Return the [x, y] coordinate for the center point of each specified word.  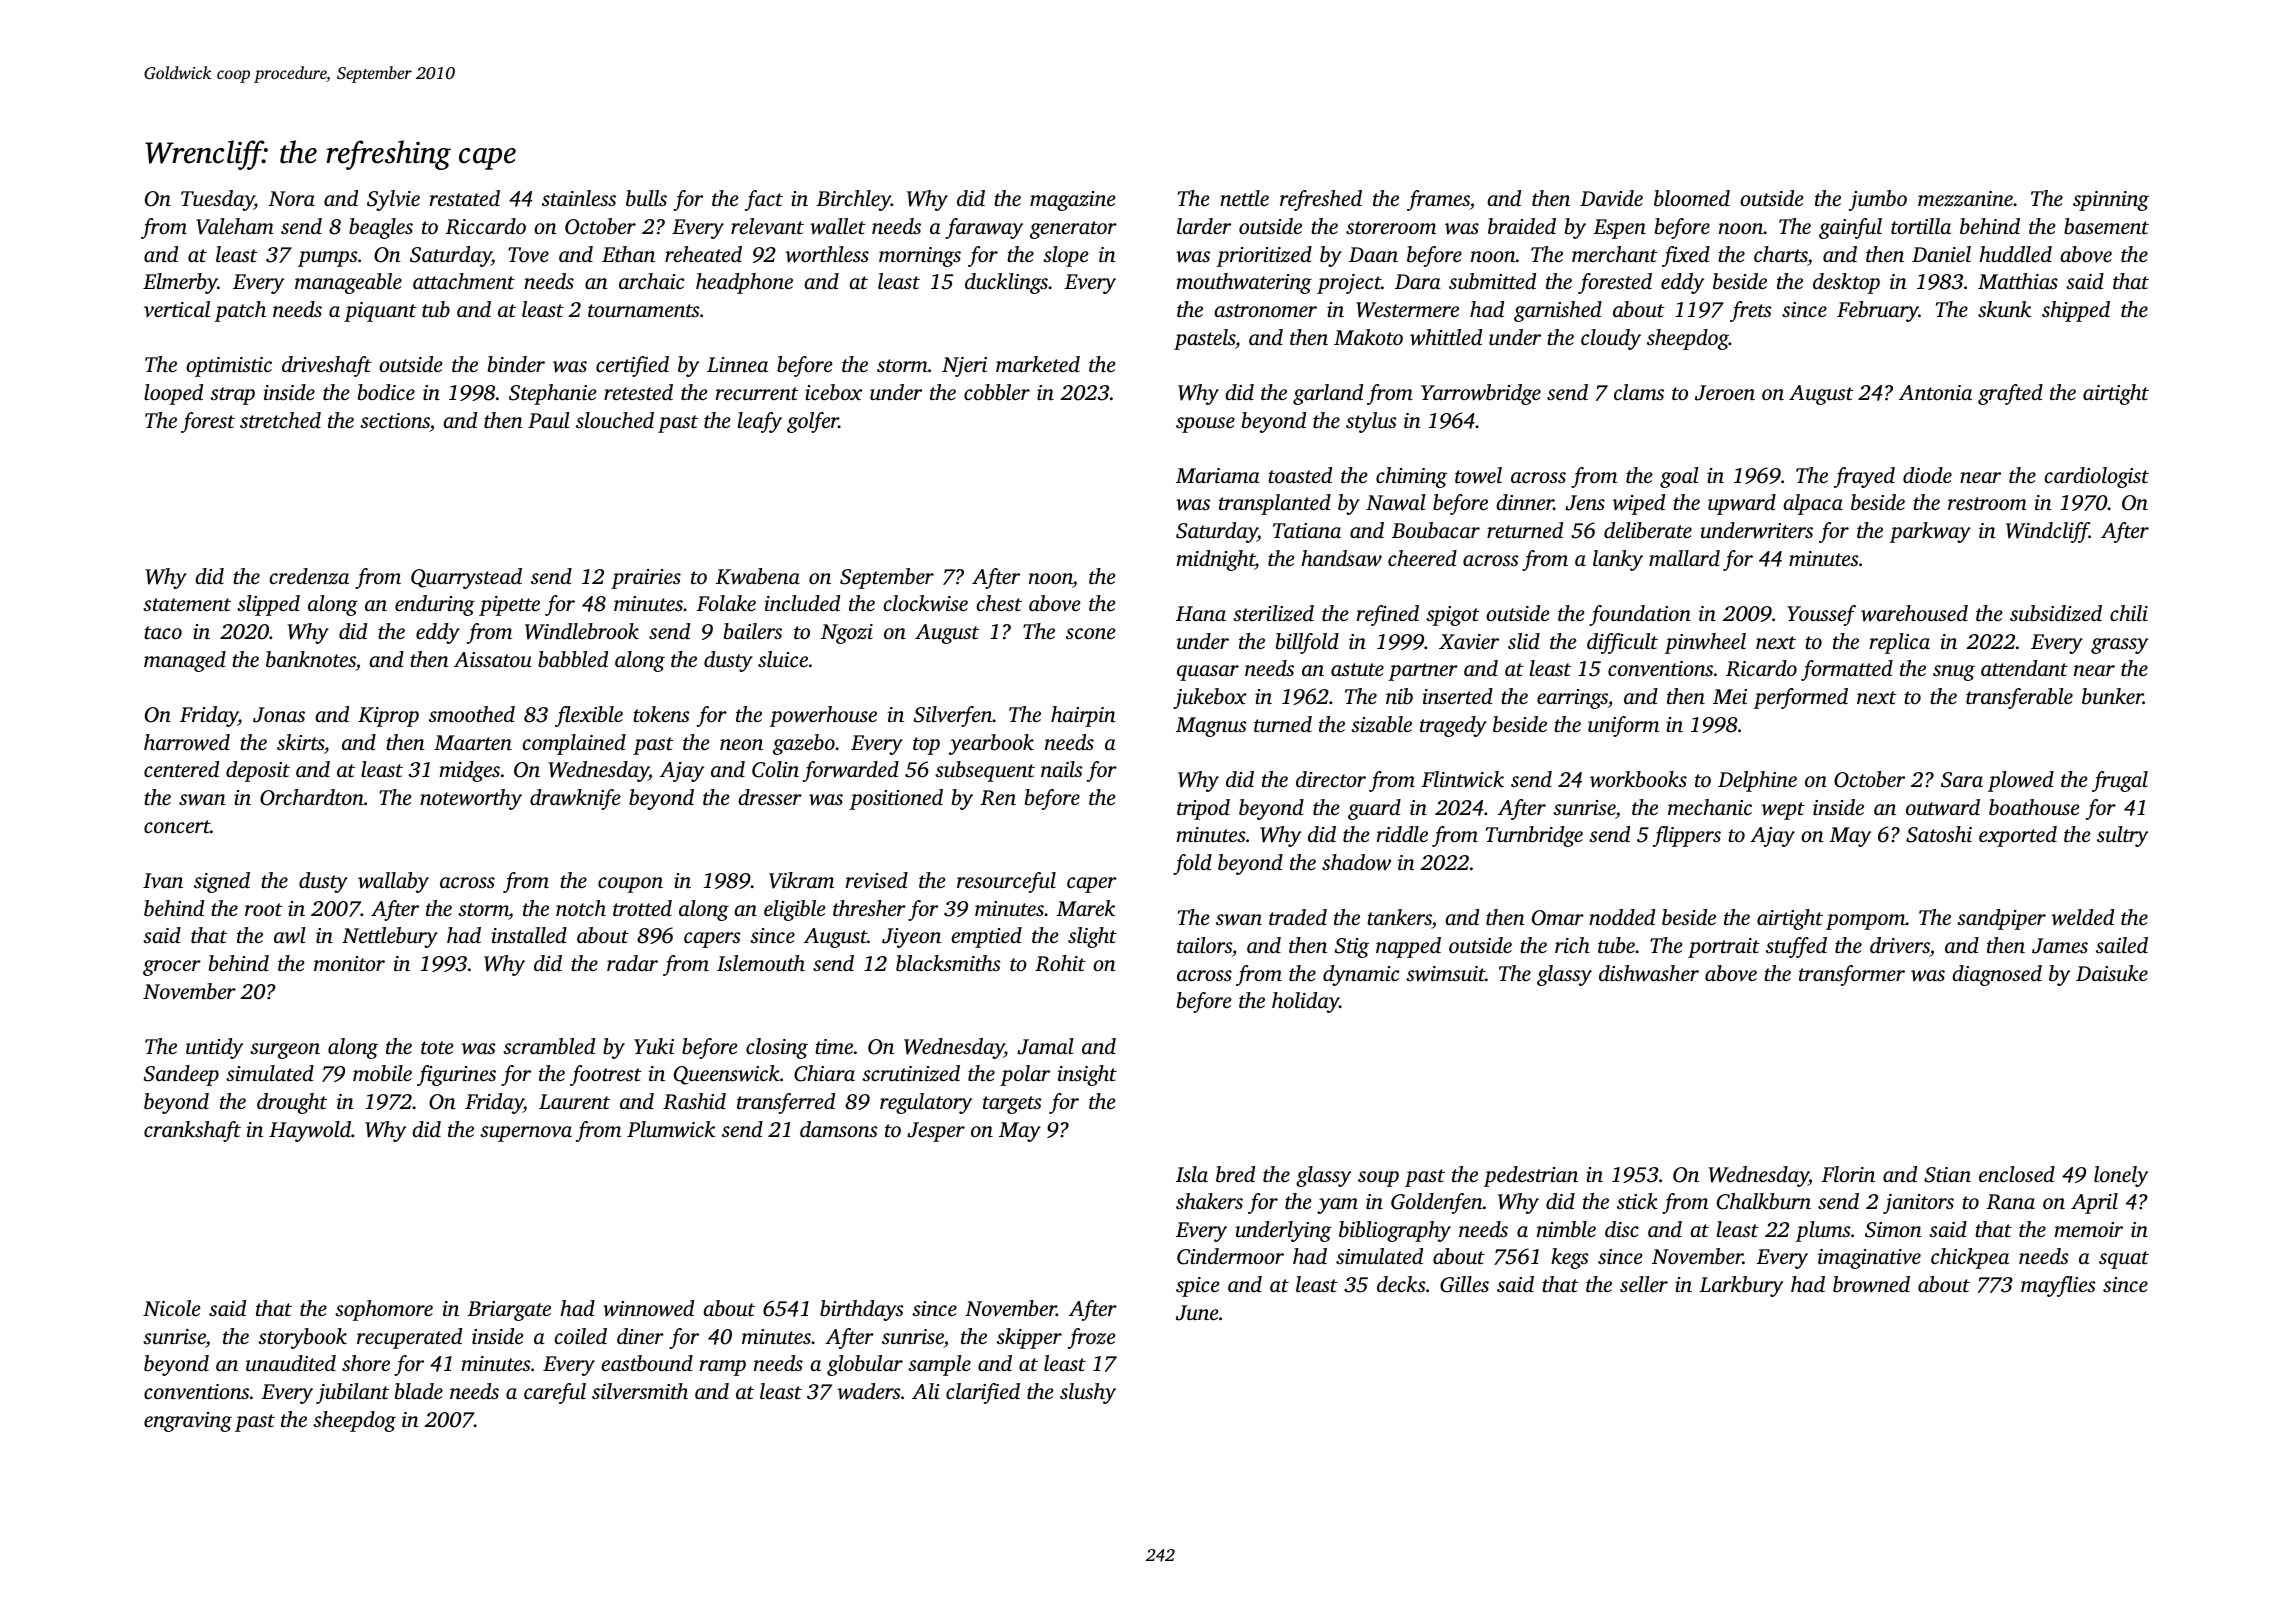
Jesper [936, 1132]
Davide [1611, 198]
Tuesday [217, 200]
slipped [268, 605]
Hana [1201, 613]
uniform [1623, 726]
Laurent [574, 1101]
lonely [2121, 1176]
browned [1871, 1284]
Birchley [853, 200]
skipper [1029, 1338]
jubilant [352, 1393]
